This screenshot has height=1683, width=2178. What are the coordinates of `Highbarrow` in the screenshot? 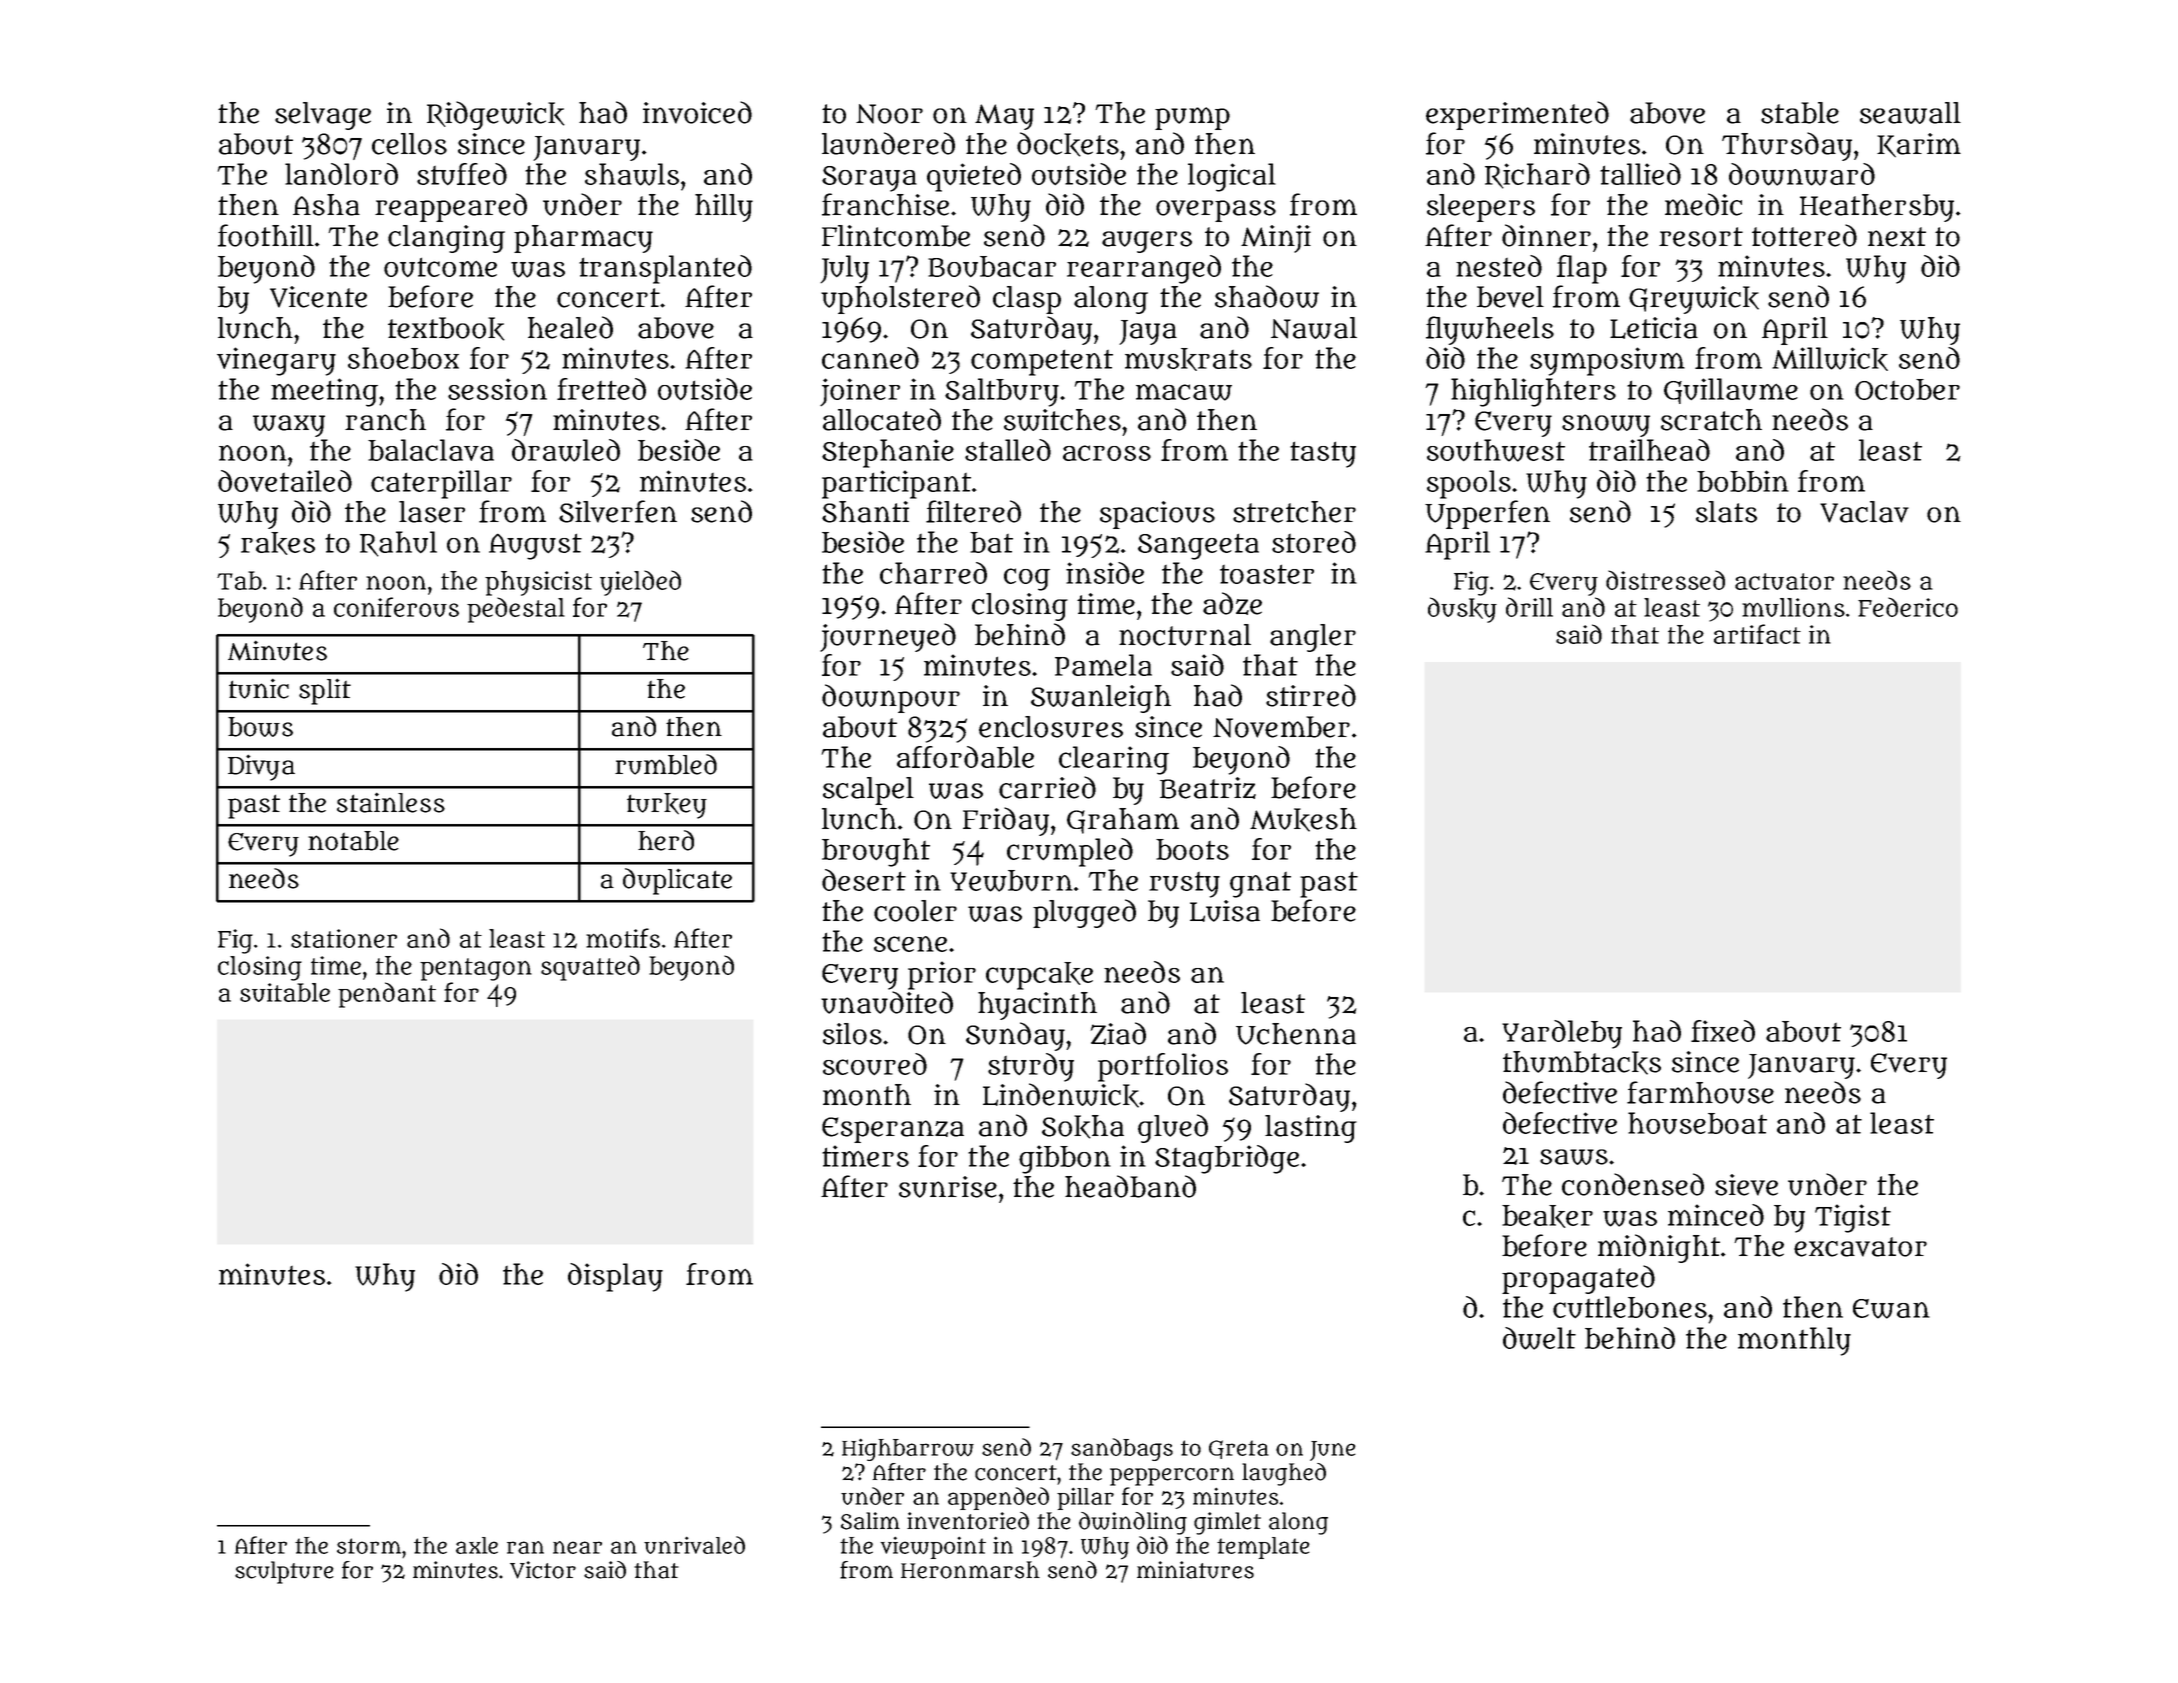 It's located at (908, 1449).
